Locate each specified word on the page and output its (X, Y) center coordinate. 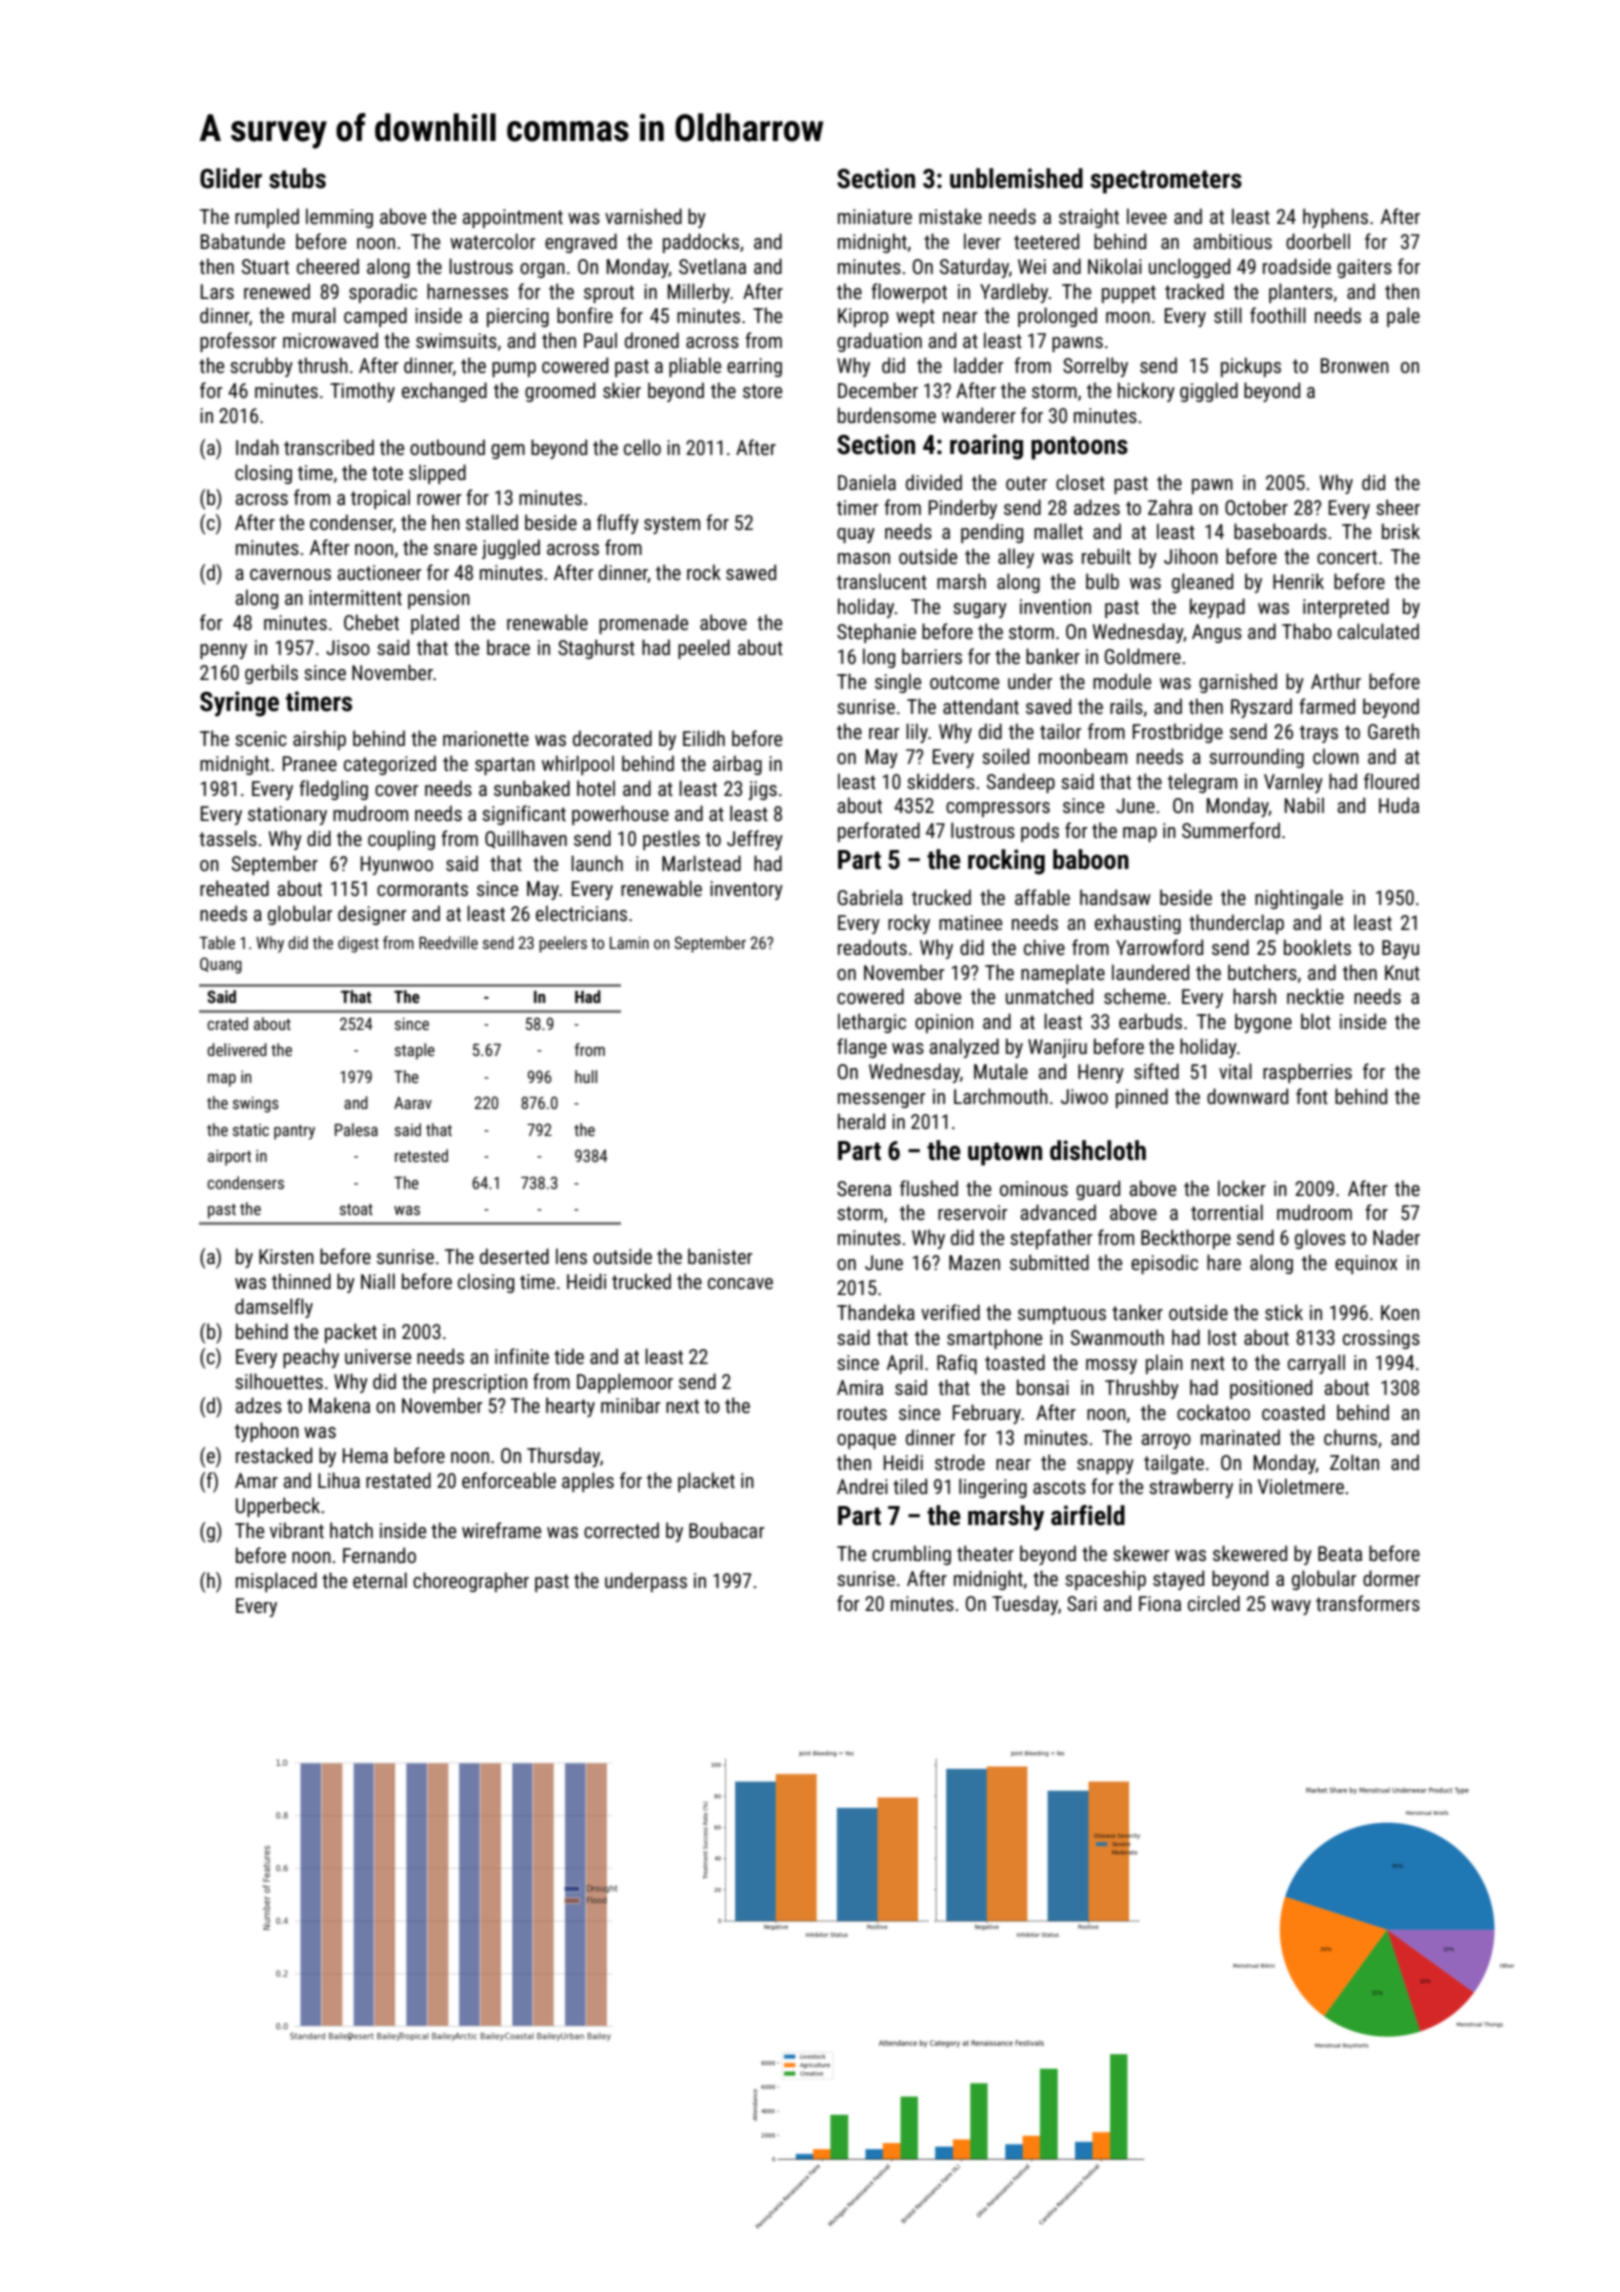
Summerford (1231, 830)
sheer (1398, 507)
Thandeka (876, 1312)
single (898, 683)
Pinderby (963, 509)
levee (1147, 216)
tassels (228, 838)
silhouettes (279, 1381)
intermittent (355, 597)
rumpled (267, 218)
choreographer (471, 1582)
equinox (1366, 1264)
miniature (875, 216)
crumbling (911, 1555)
